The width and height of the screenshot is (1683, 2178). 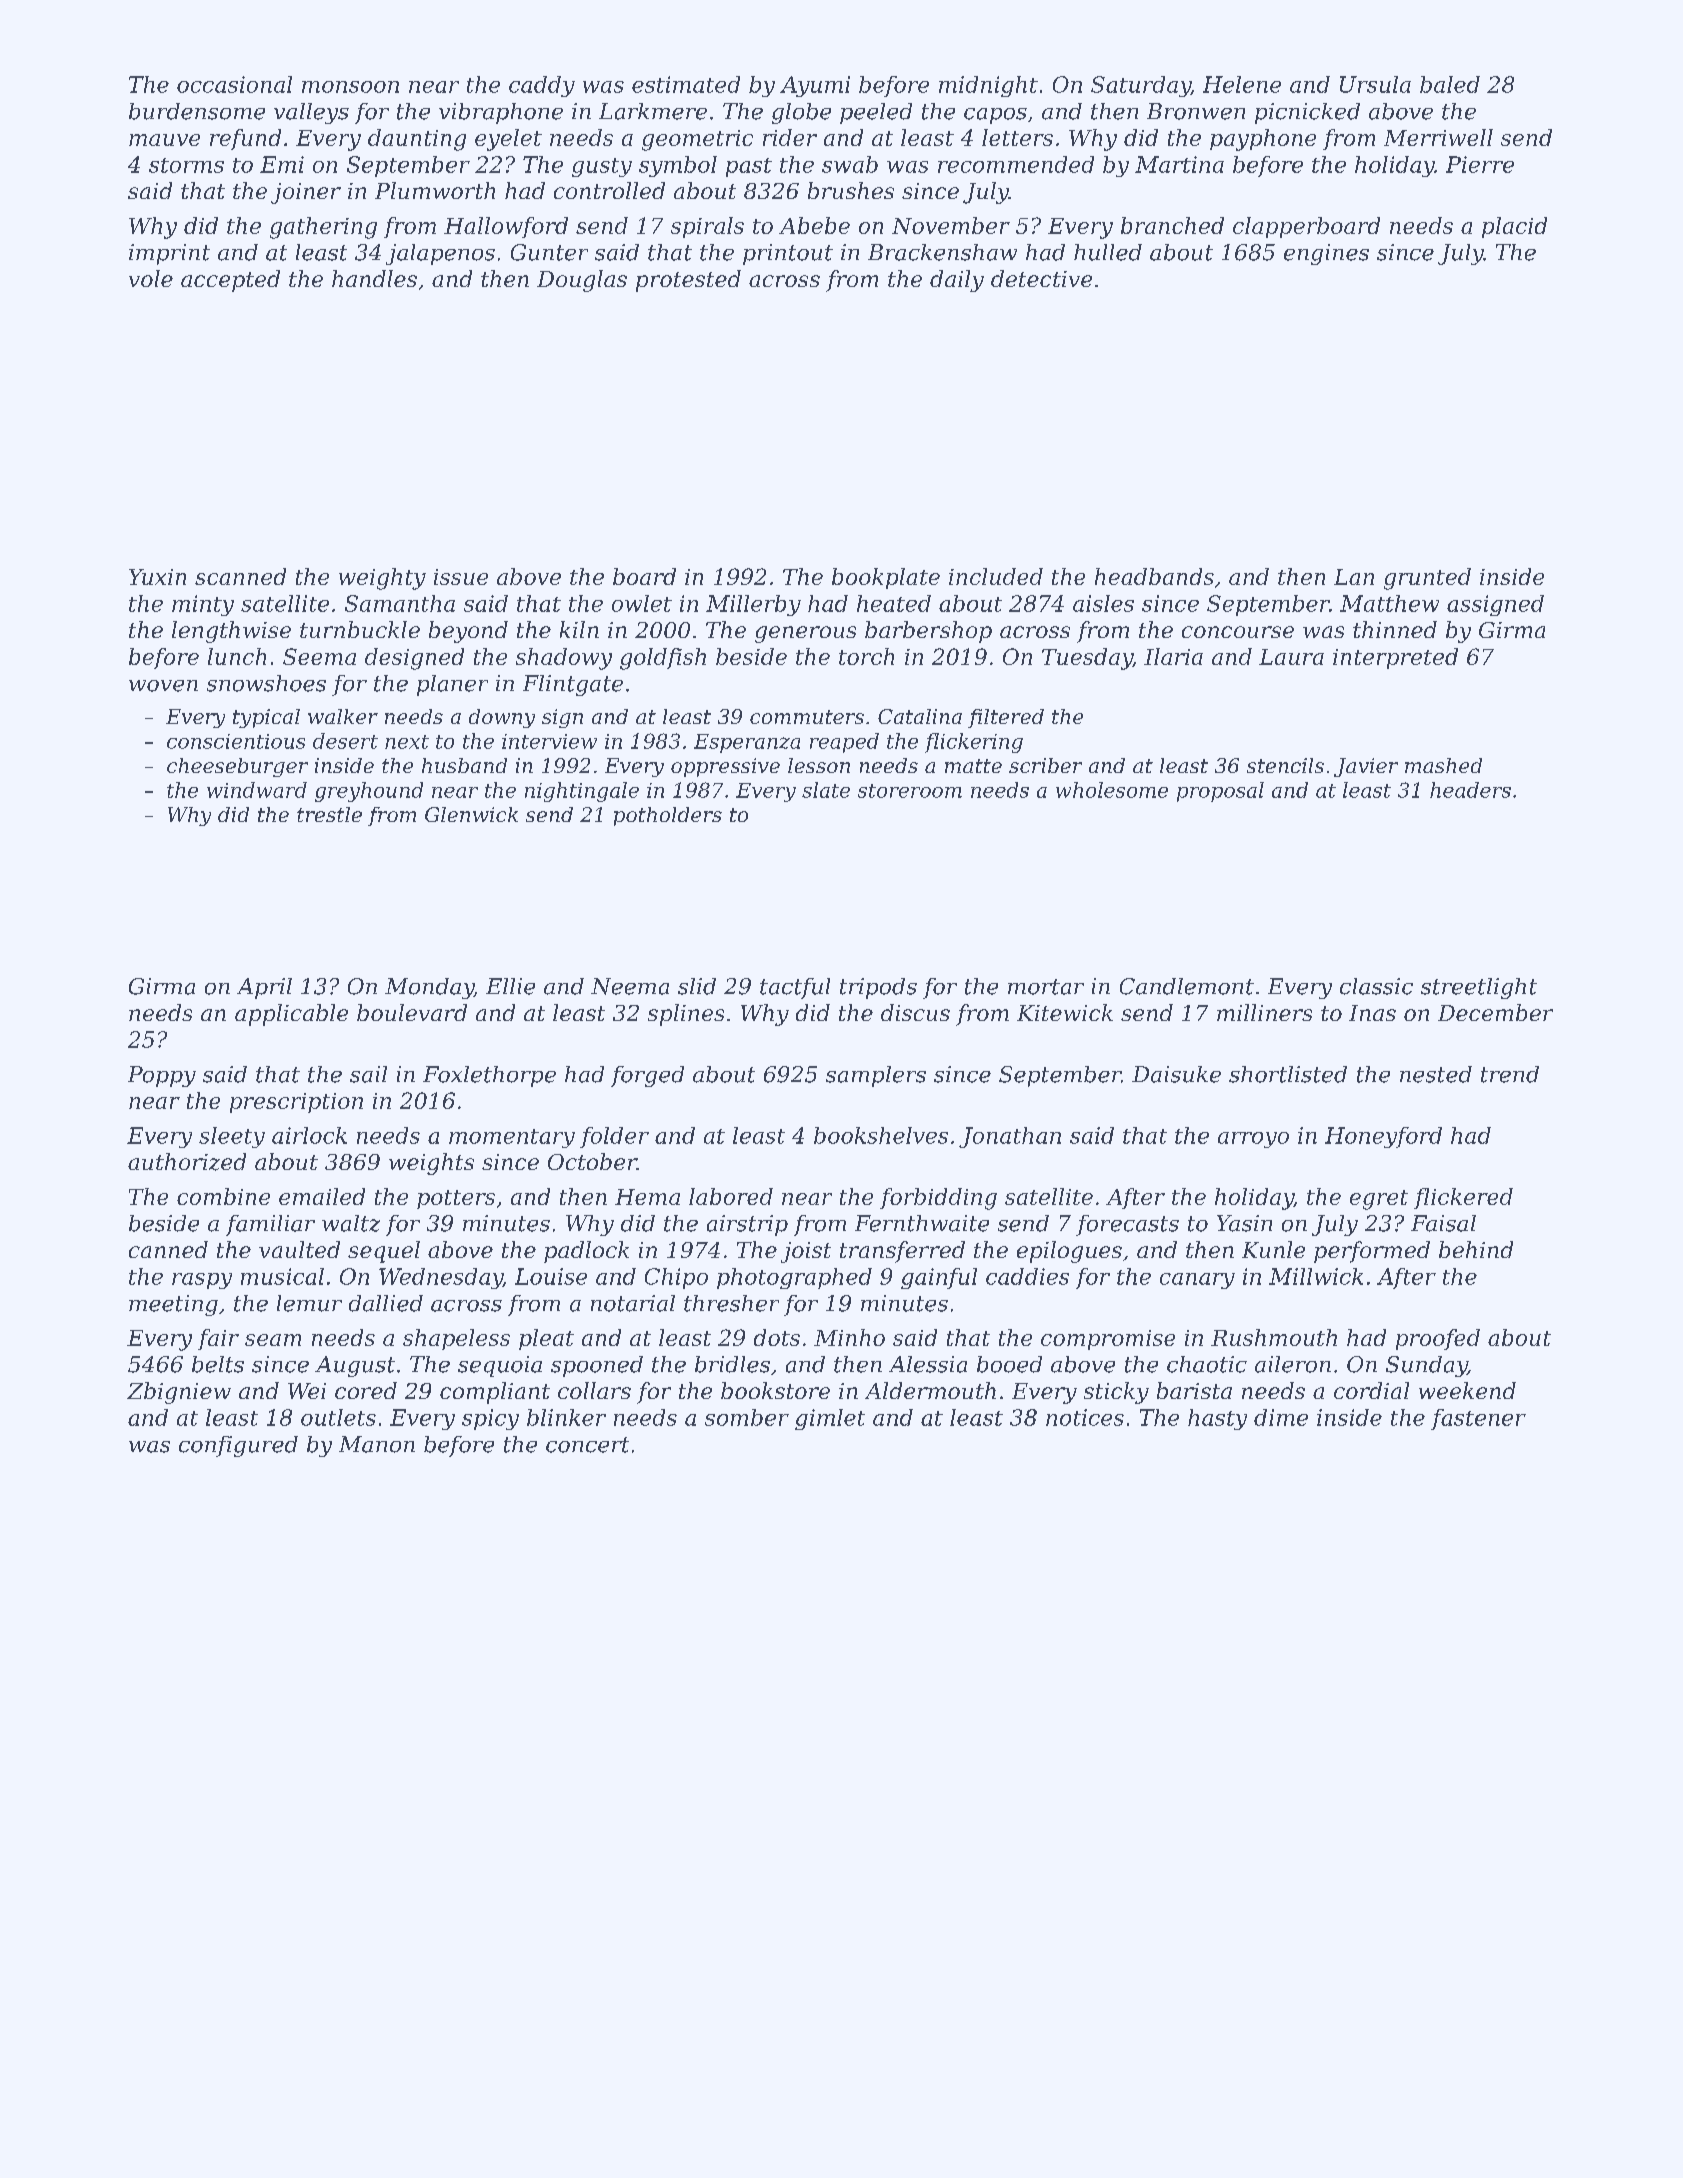 I want to click on placid, so click(x=1514, y=227).
